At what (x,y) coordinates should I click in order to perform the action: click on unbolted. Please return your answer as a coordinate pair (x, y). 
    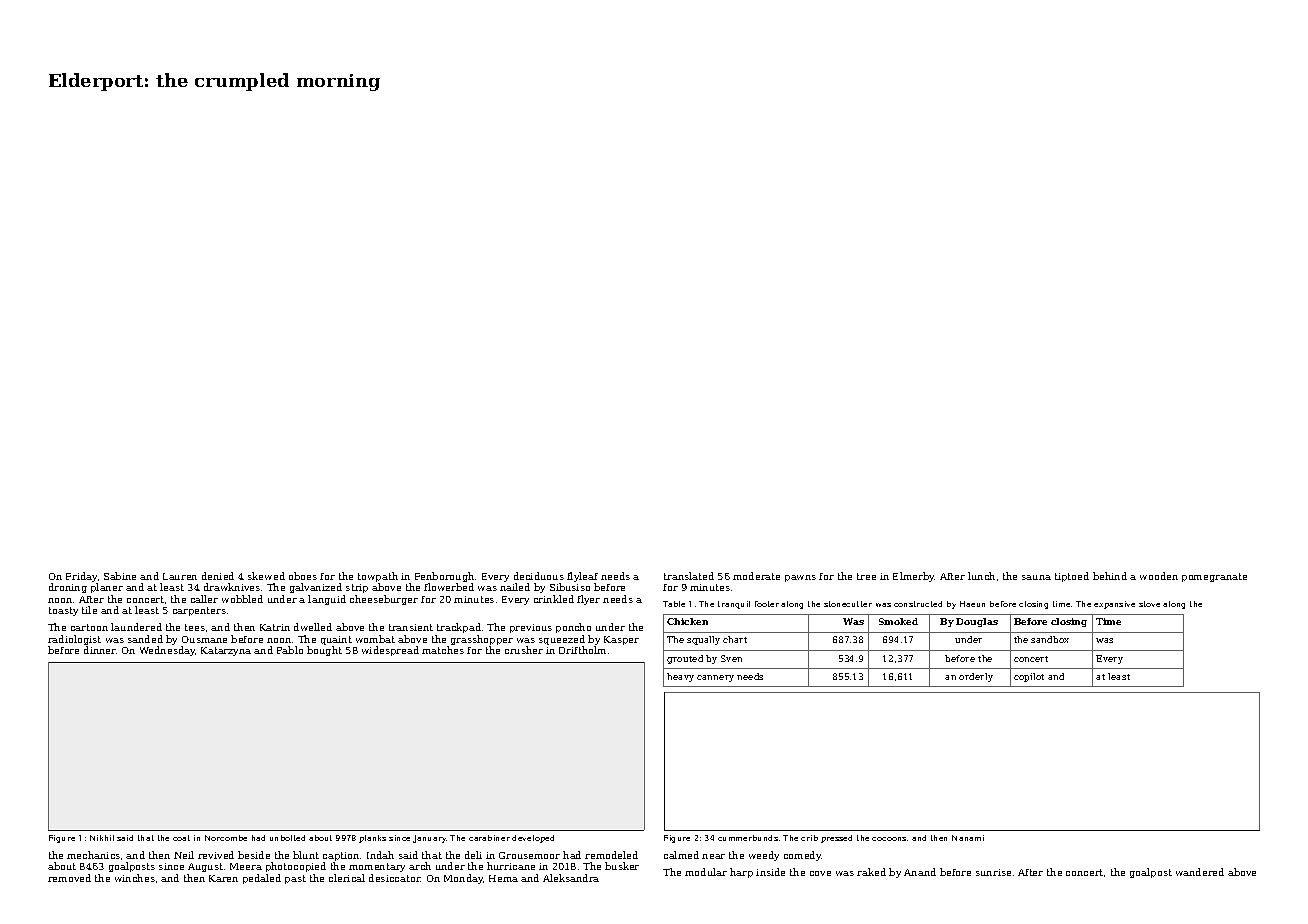
    Looking at the image, I should click on (287, 838).
